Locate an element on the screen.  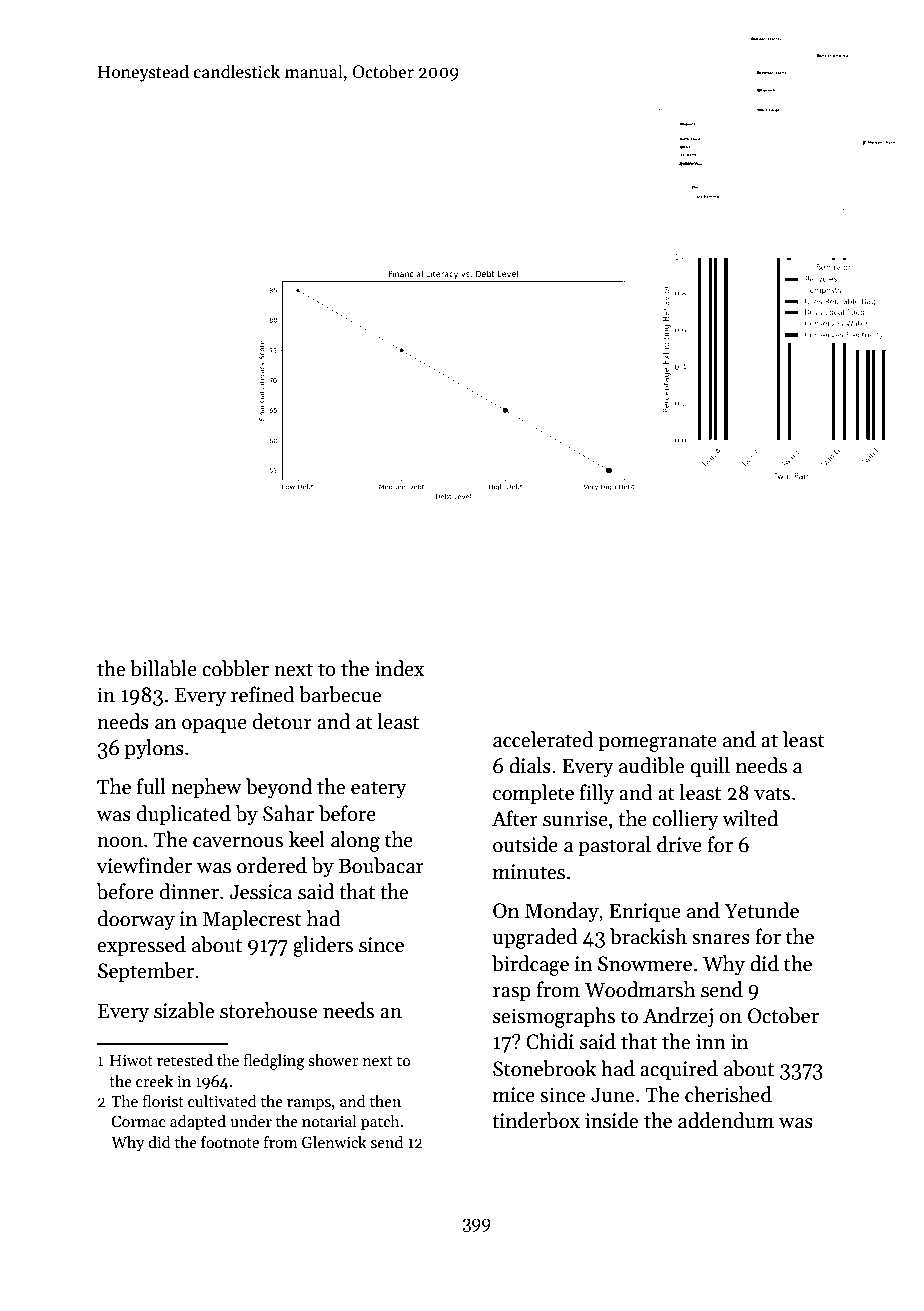
Sahar is located at coordinates (288, 813).
